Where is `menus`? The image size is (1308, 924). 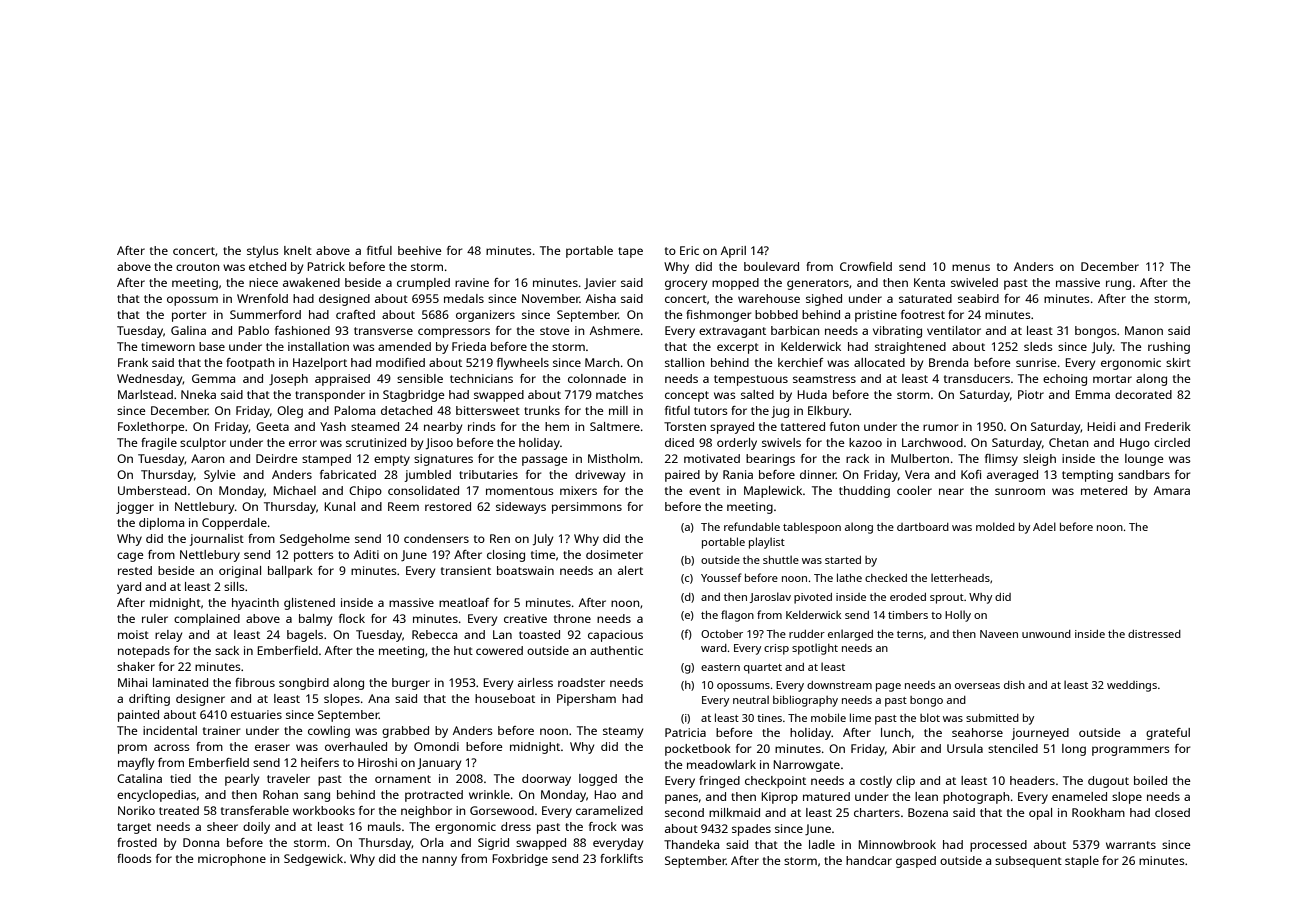 menus is located at coordinates (971, 267).
